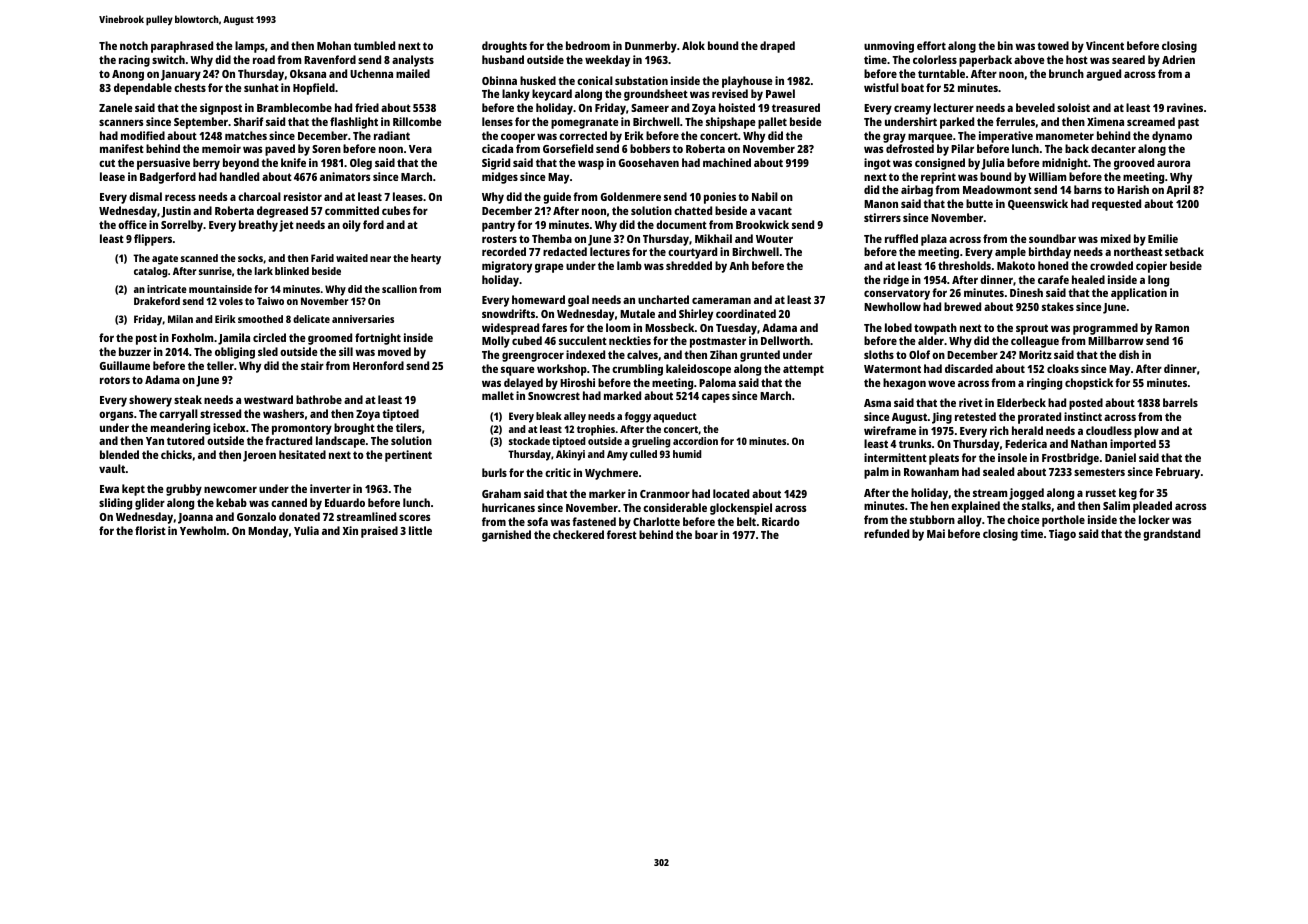 The image size is (1308, 924). What do you see at coordinates (319, 399) in the image?
I see `bathrobe` at bounding box center [319, 399].
